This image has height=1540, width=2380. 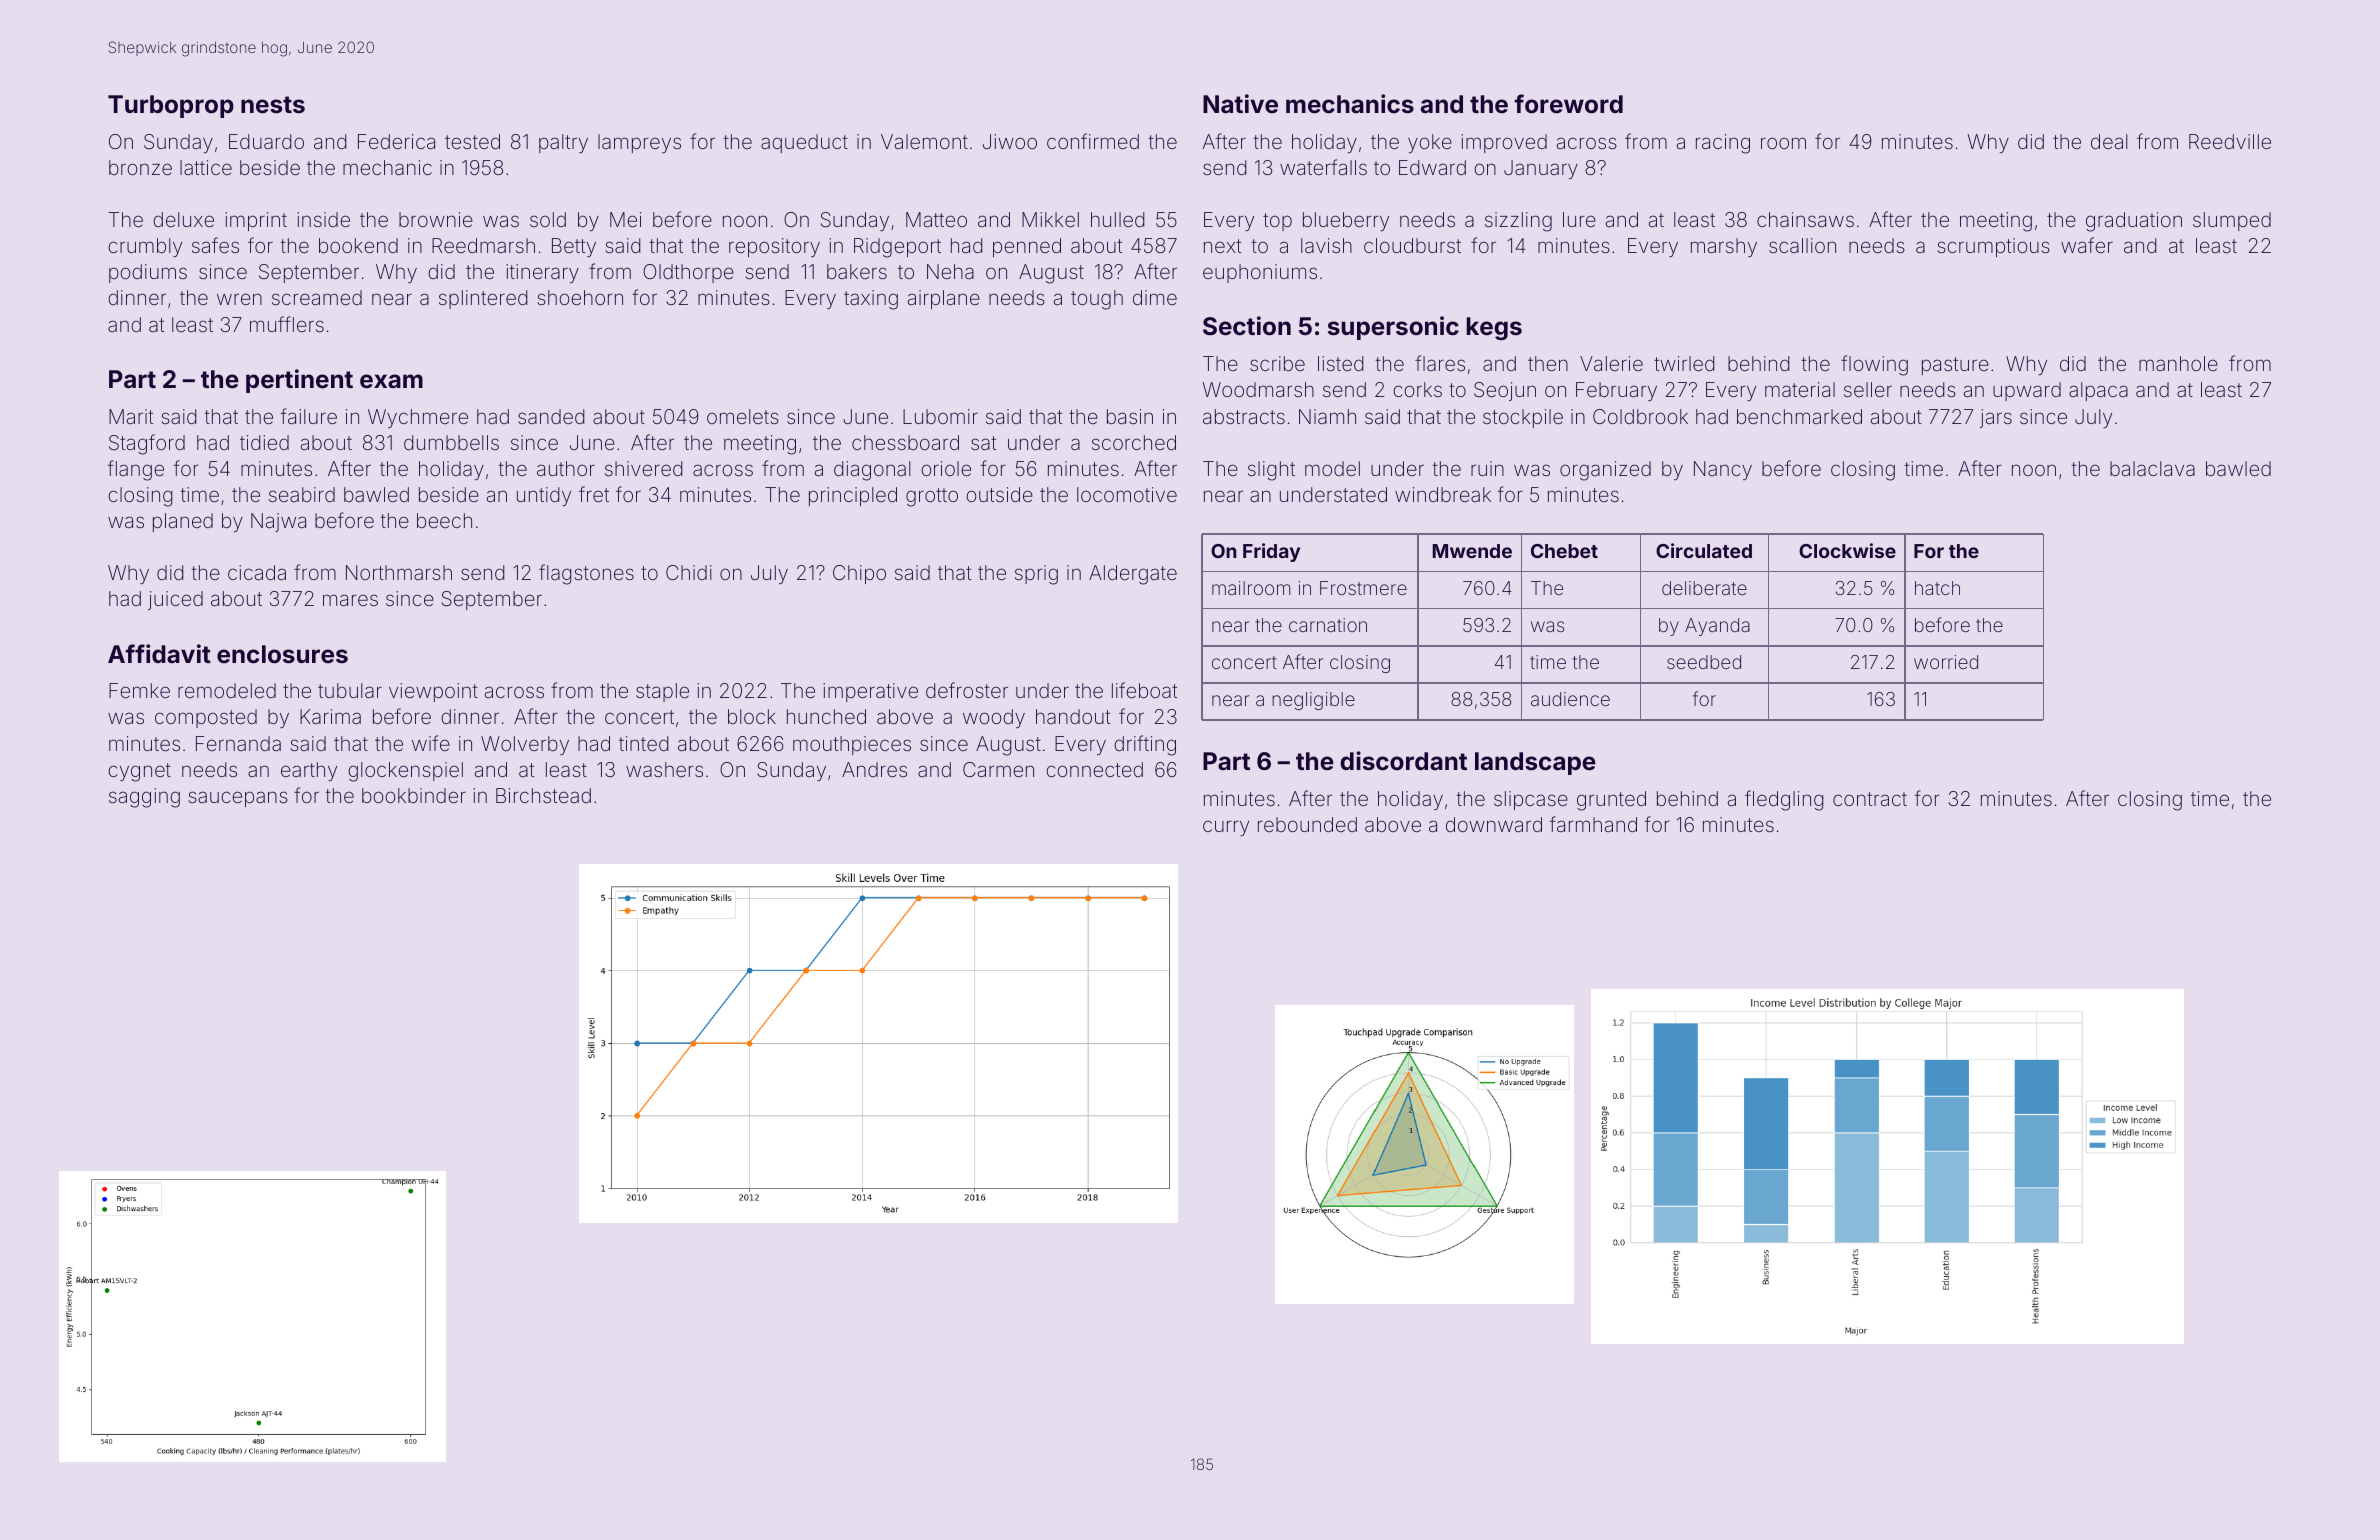 I want to click on enclosures, so click(x=282, y=654).
